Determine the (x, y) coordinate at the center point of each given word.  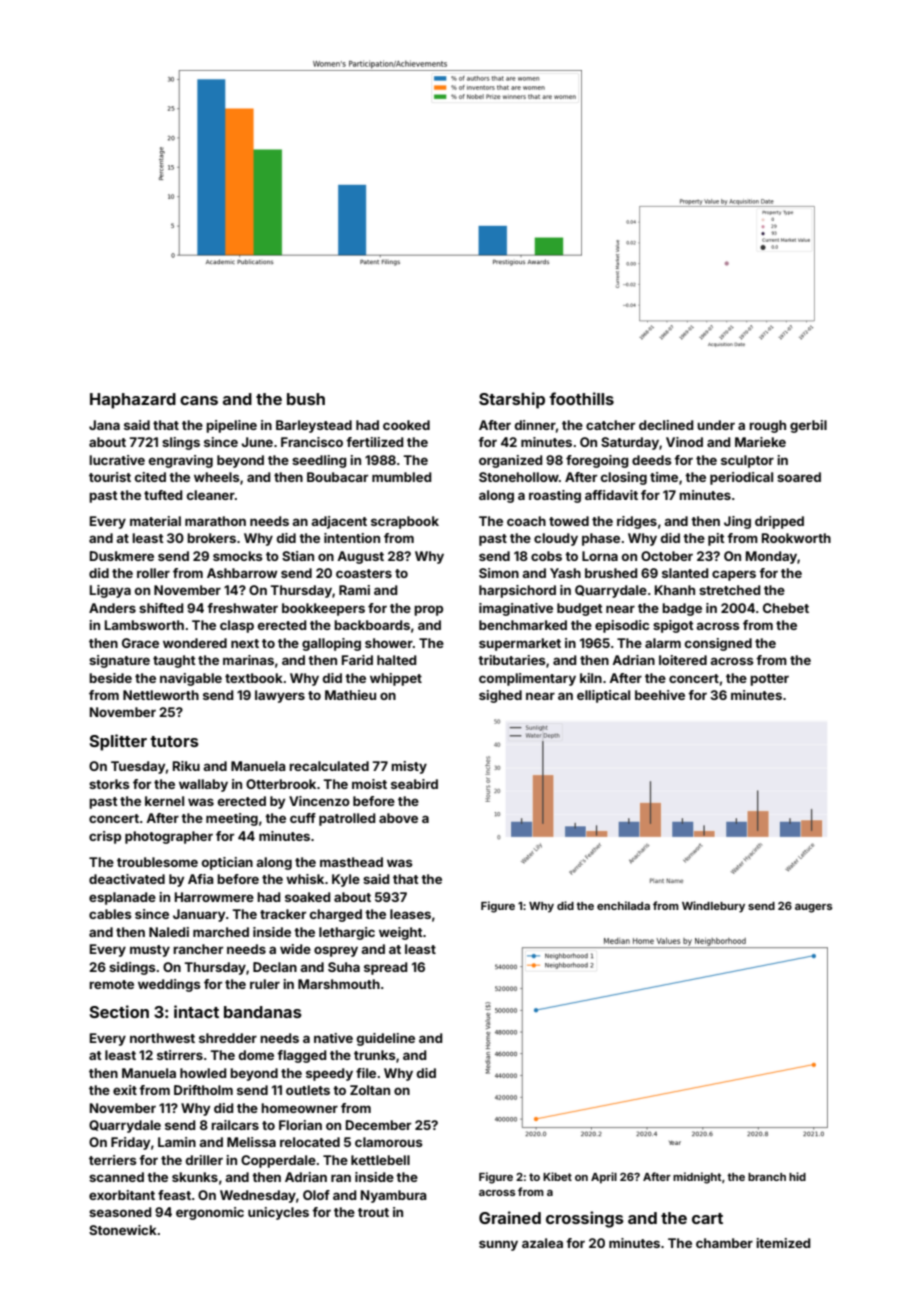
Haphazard (133, 401)
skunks (195, 1177)
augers (813, 908)
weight (401, 933)
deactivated (127, 879)
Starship (512, 400)
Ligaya (110, 591)
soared (799, 477)
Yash (565, 573)
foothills (581, 398)
